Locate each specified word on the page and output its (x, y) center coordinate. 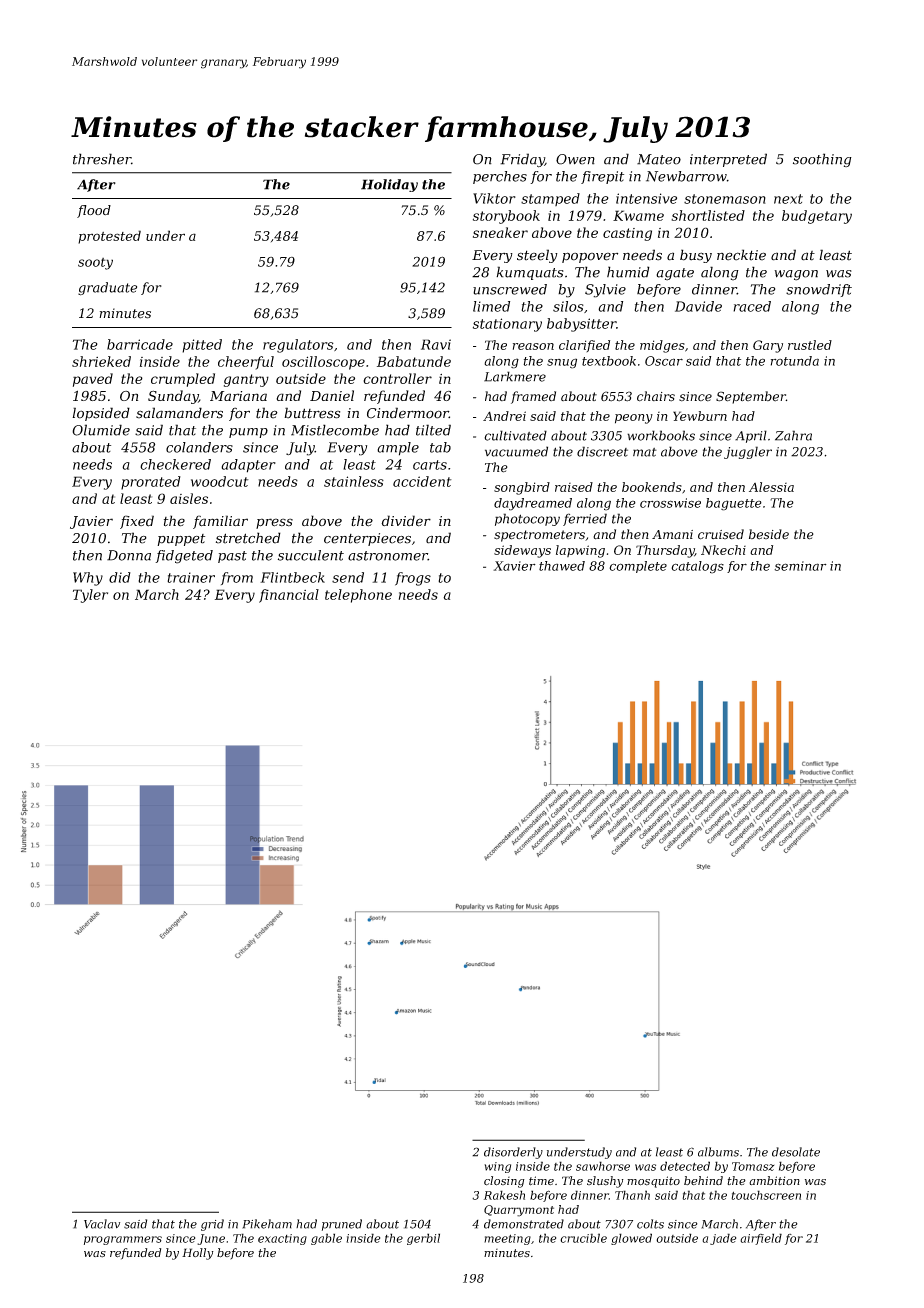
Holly (198, 1254)
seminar (800, 566)
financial (289, 596)
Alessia (771, 487)
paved (93, 380)
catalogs (697, 567)
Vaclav (102, 1224)
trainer (191, 577)
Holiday (389, 185)
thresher (102, 159)
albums (718, 1152)
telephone (358, 596)
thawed (562, 566)
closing (504, 1182)
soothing (822, 160)
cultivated (515, 435)
